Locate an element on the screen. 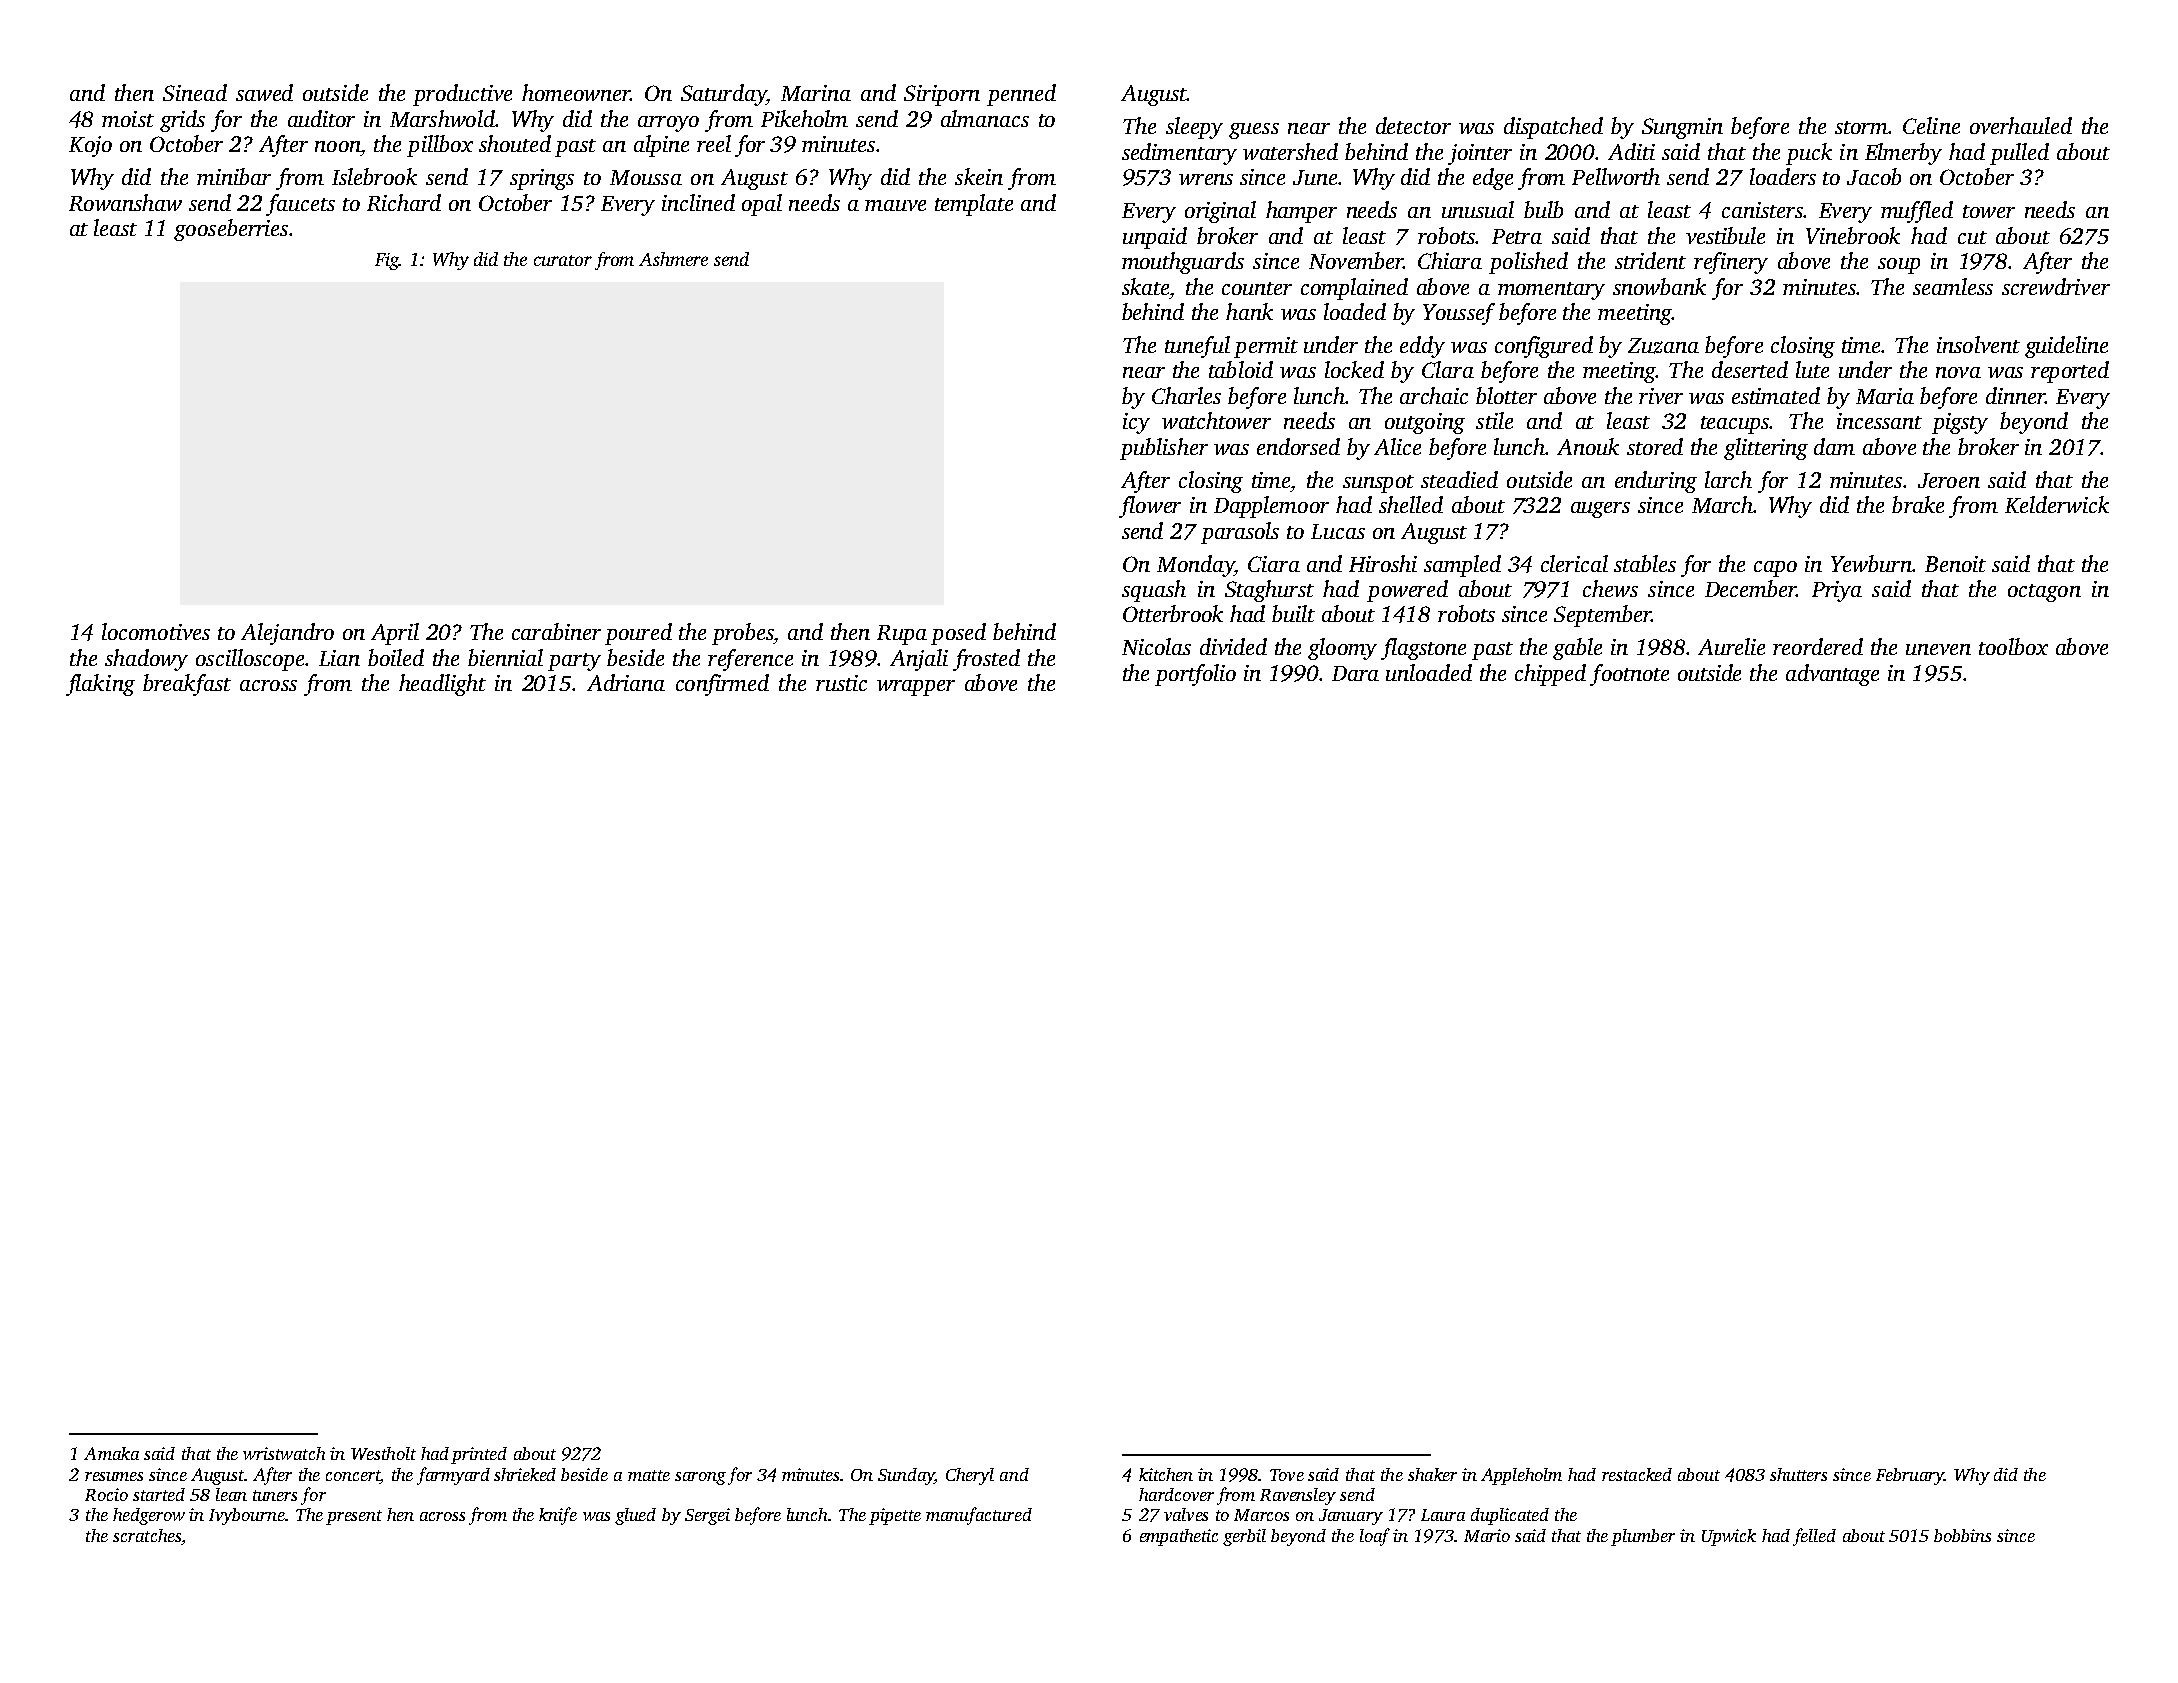 This screenshot has width=2178, height=1683. footnote is located at coordinates (1629, 675).
